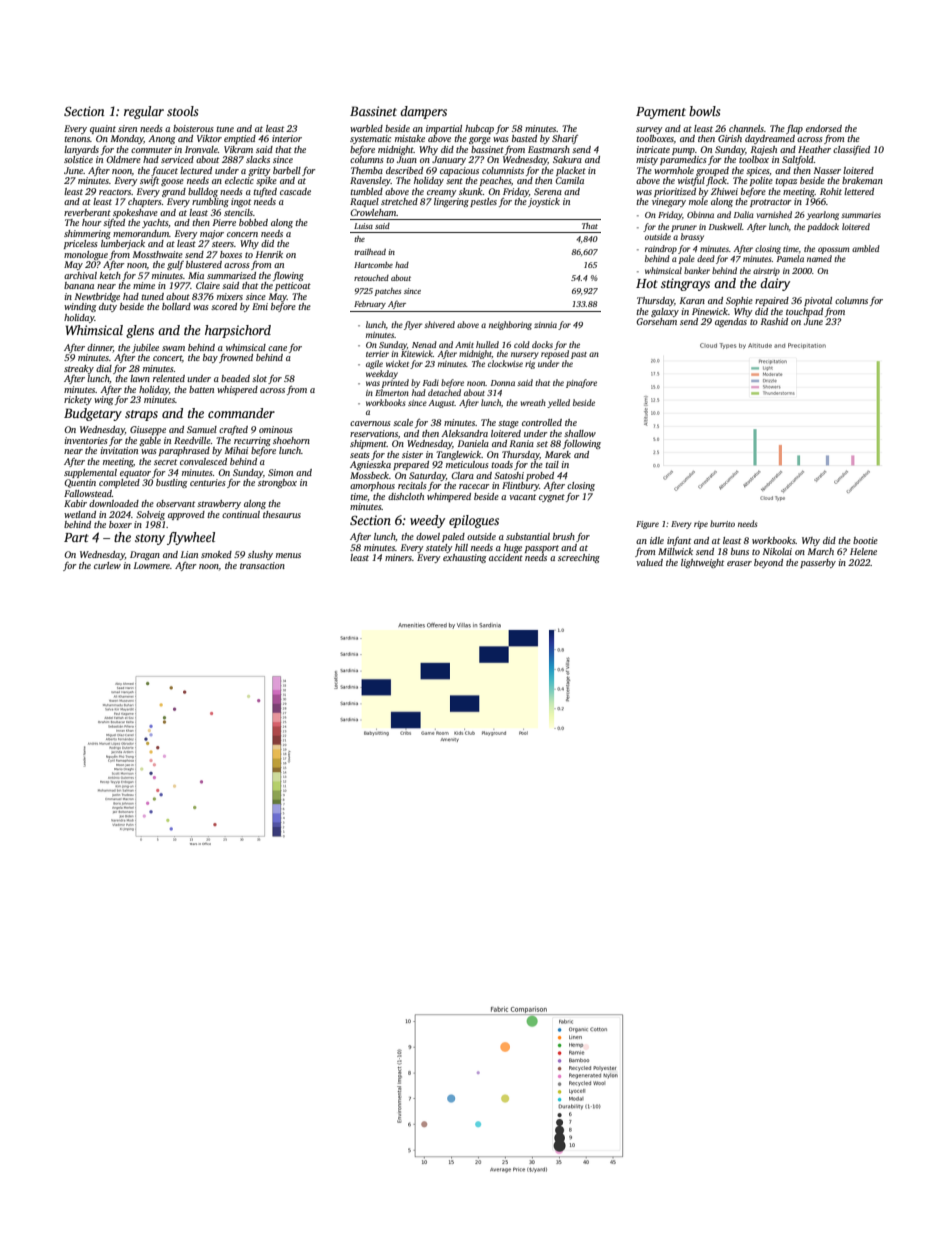 This page has width=952, height=1233. I want to click on boisterous, so click(193, 128).
